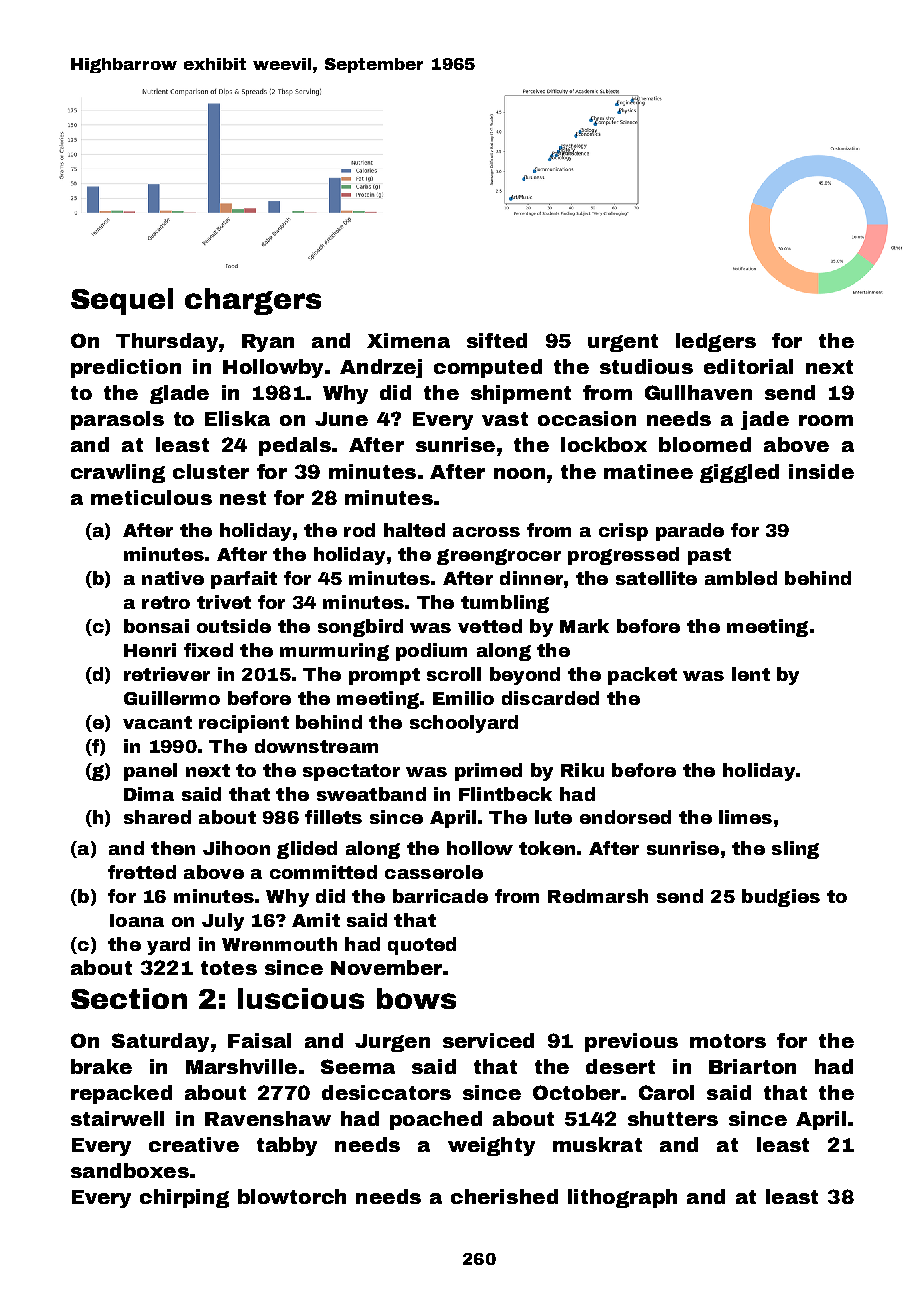 The height and width of the screenshot is (1308, 924). Describe the element at coordinates (623, 343) in the screenshot. I see `urgent` at that location.
